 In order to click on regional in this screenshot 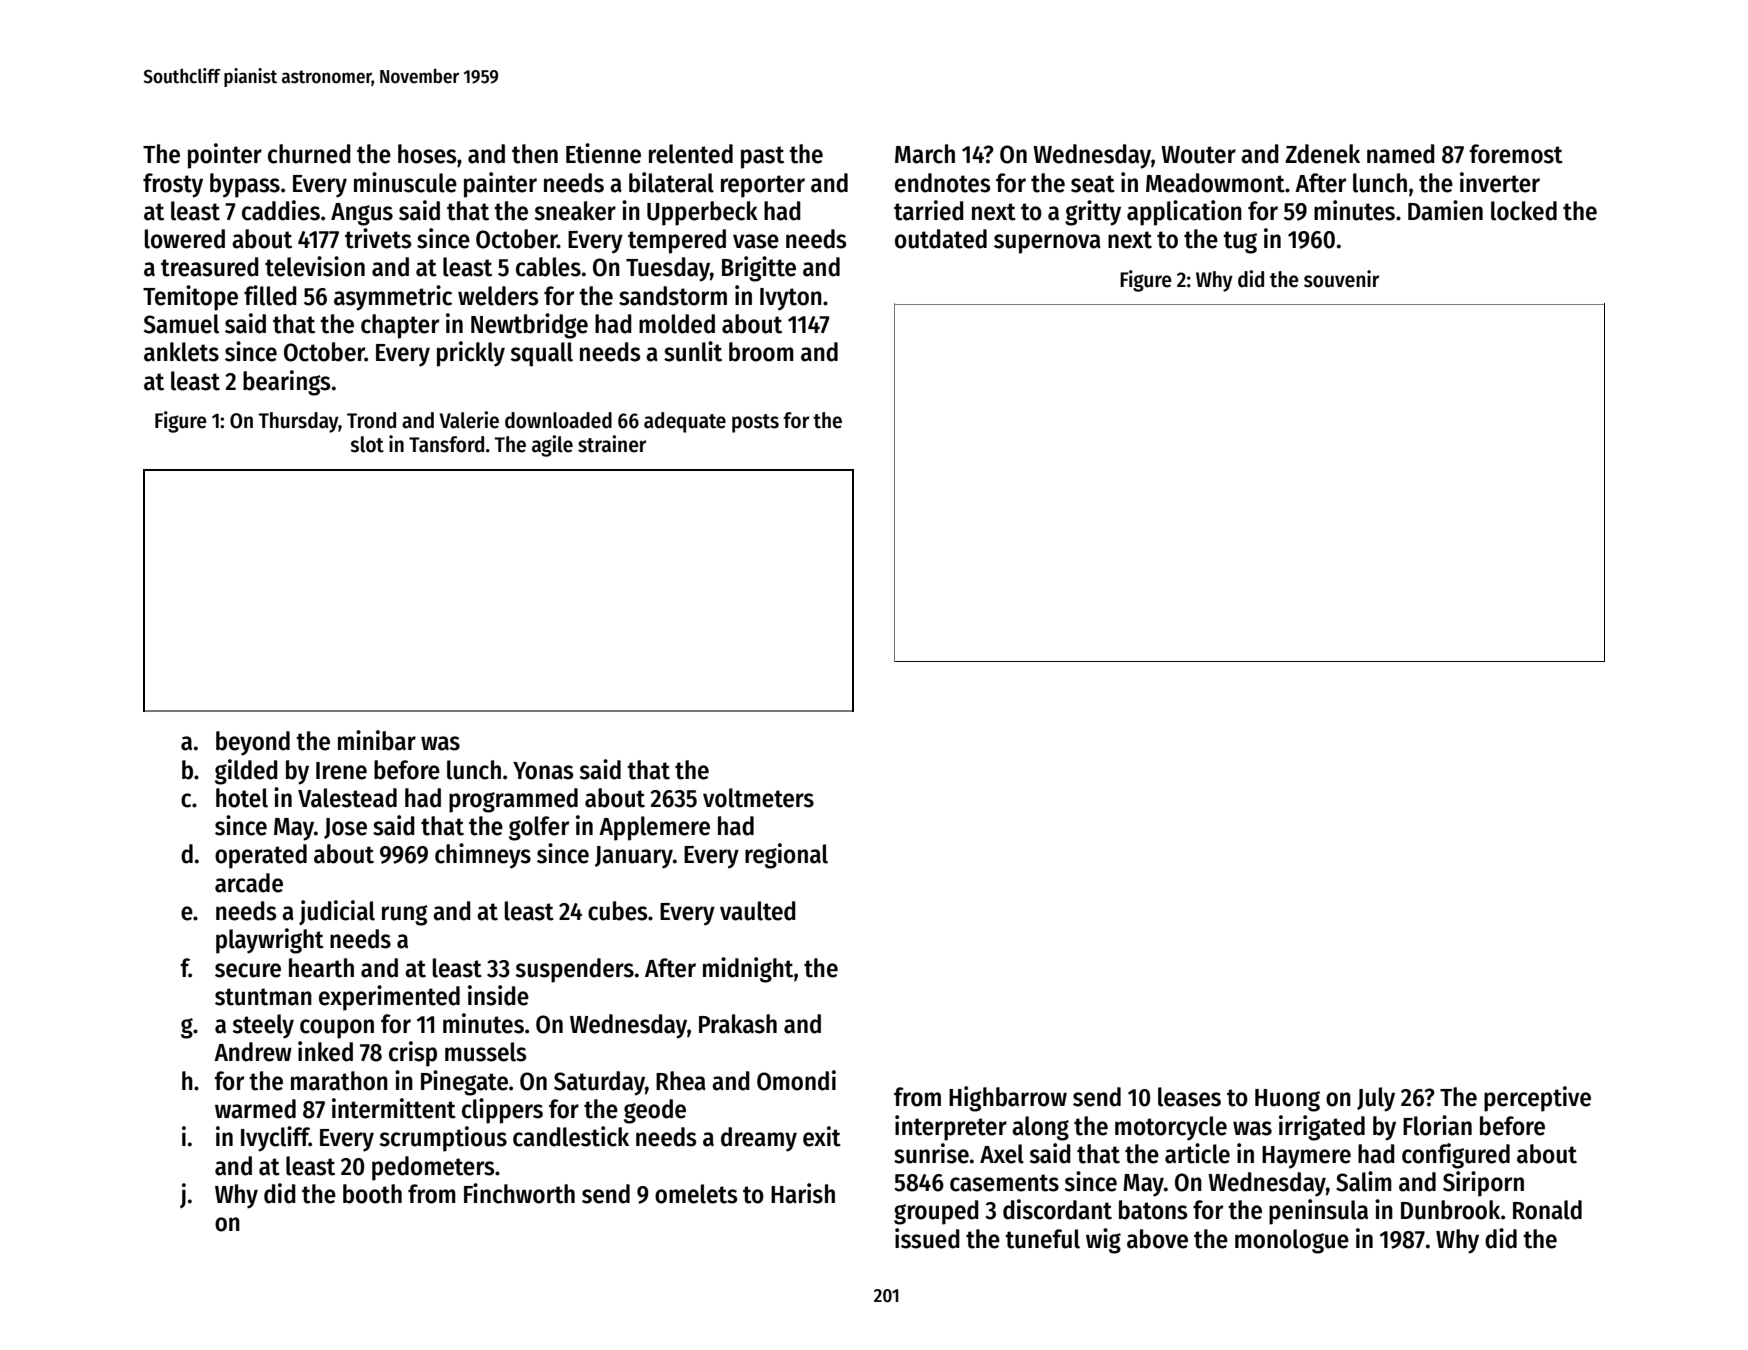, I will do `click(786, 856)`.
